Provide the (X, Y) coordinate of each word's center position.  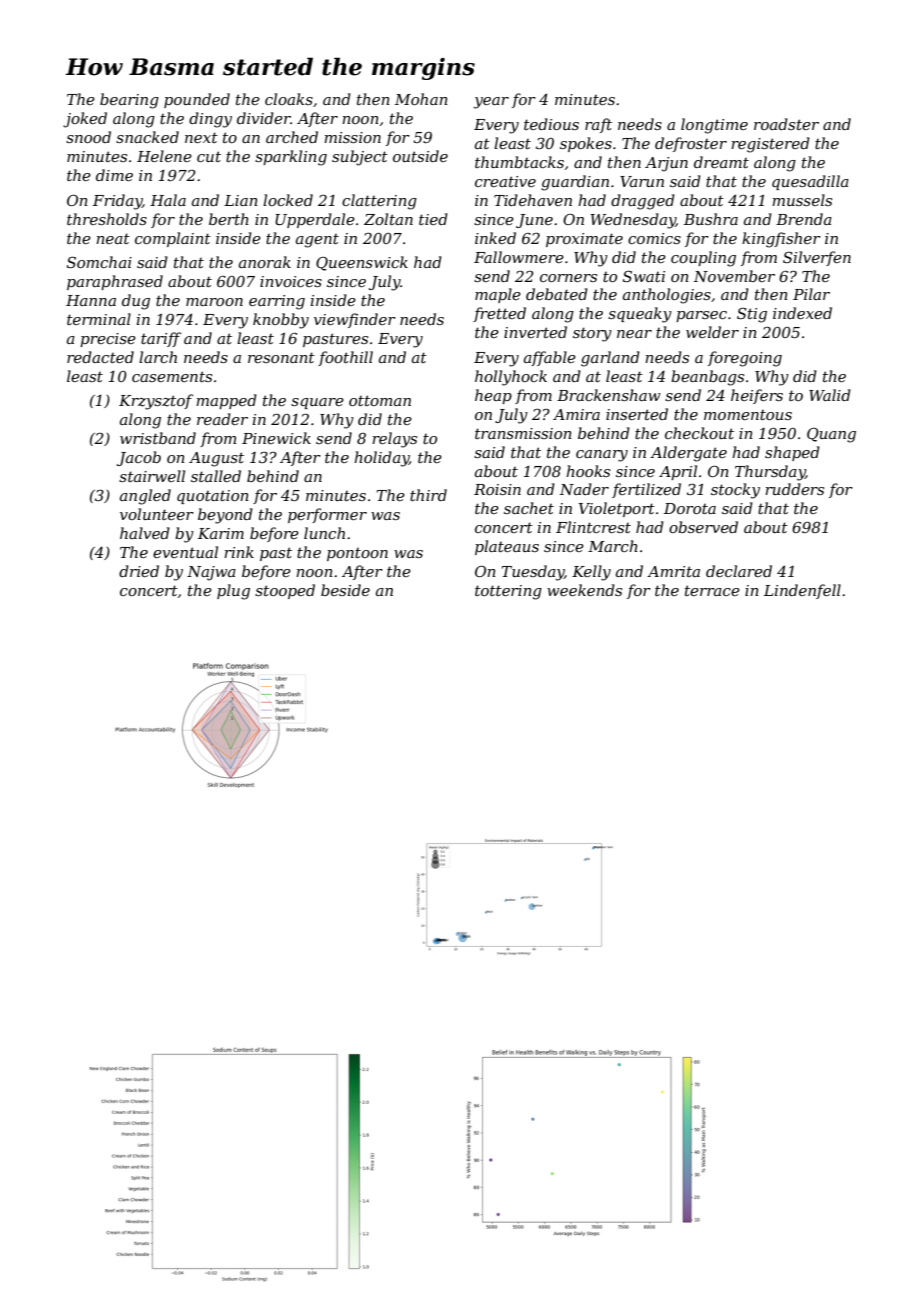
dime (114, 175)
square (317, 403)
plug (233, 592)
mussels (802, 200)
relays (394, 440)
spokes (586, 144)
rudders (794, 489)
